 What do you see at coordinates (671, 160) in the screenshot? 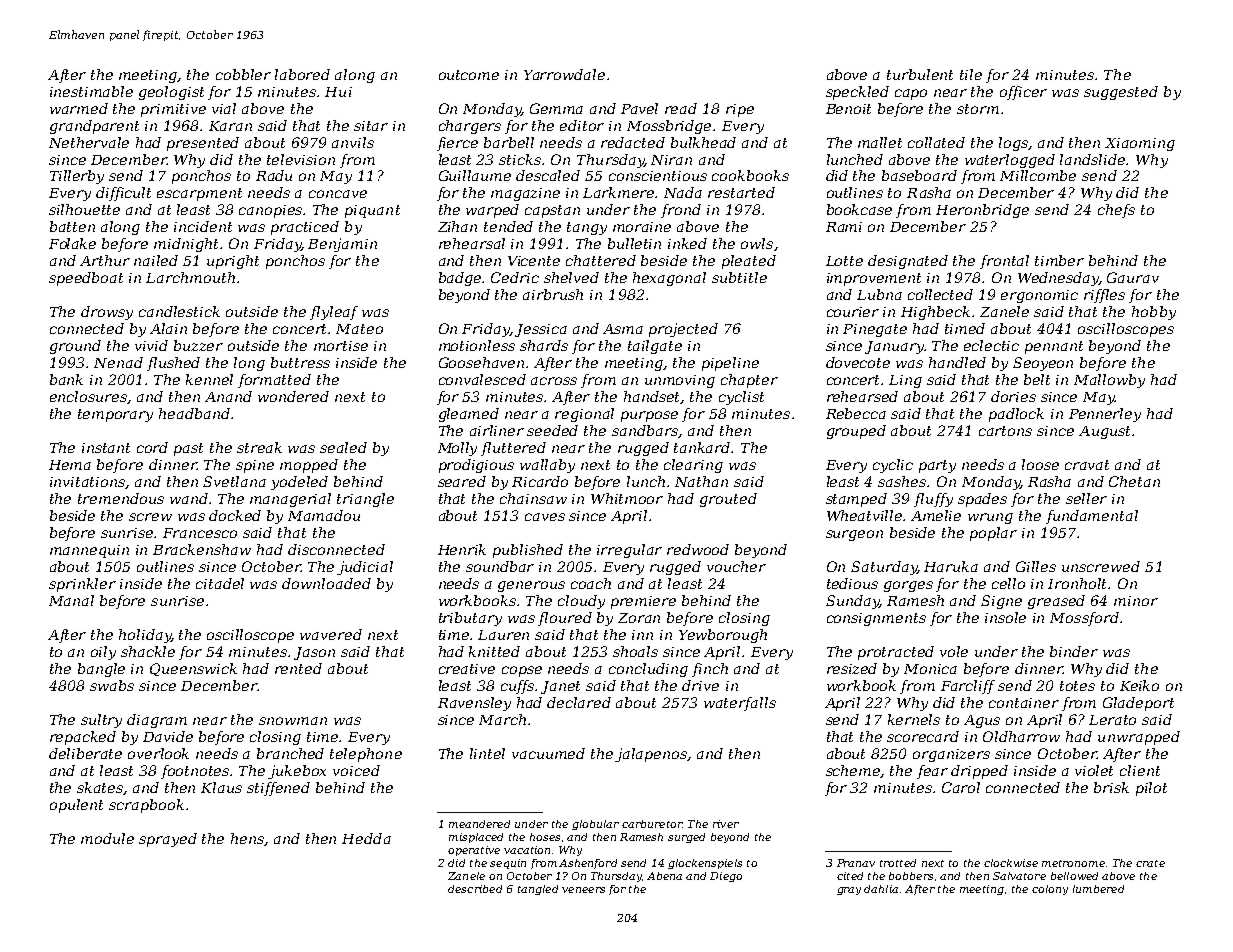
I see `Niran` at bounding box center [671, 160].
